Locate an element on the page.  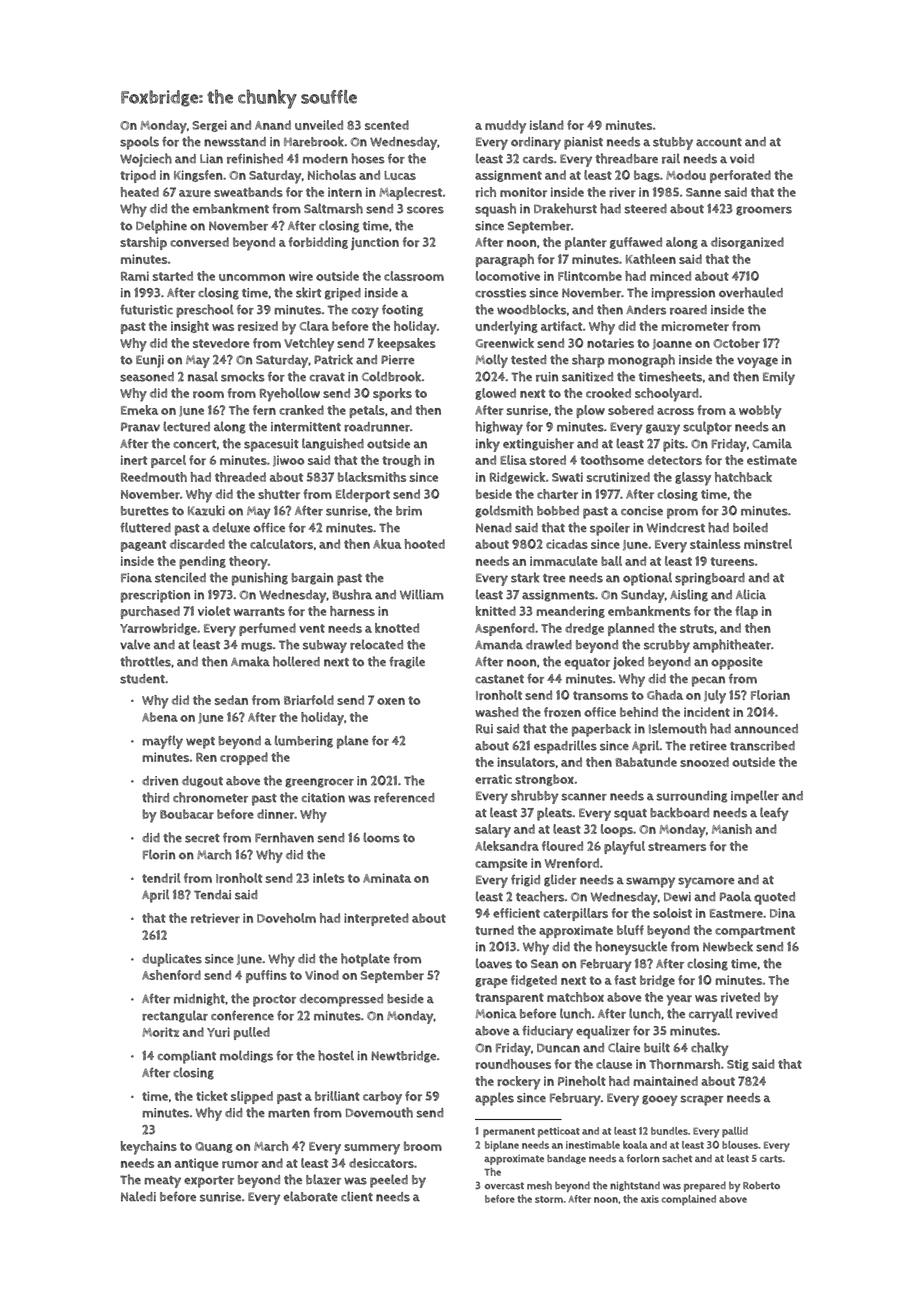
heated is located at coordinates (140, 192).
